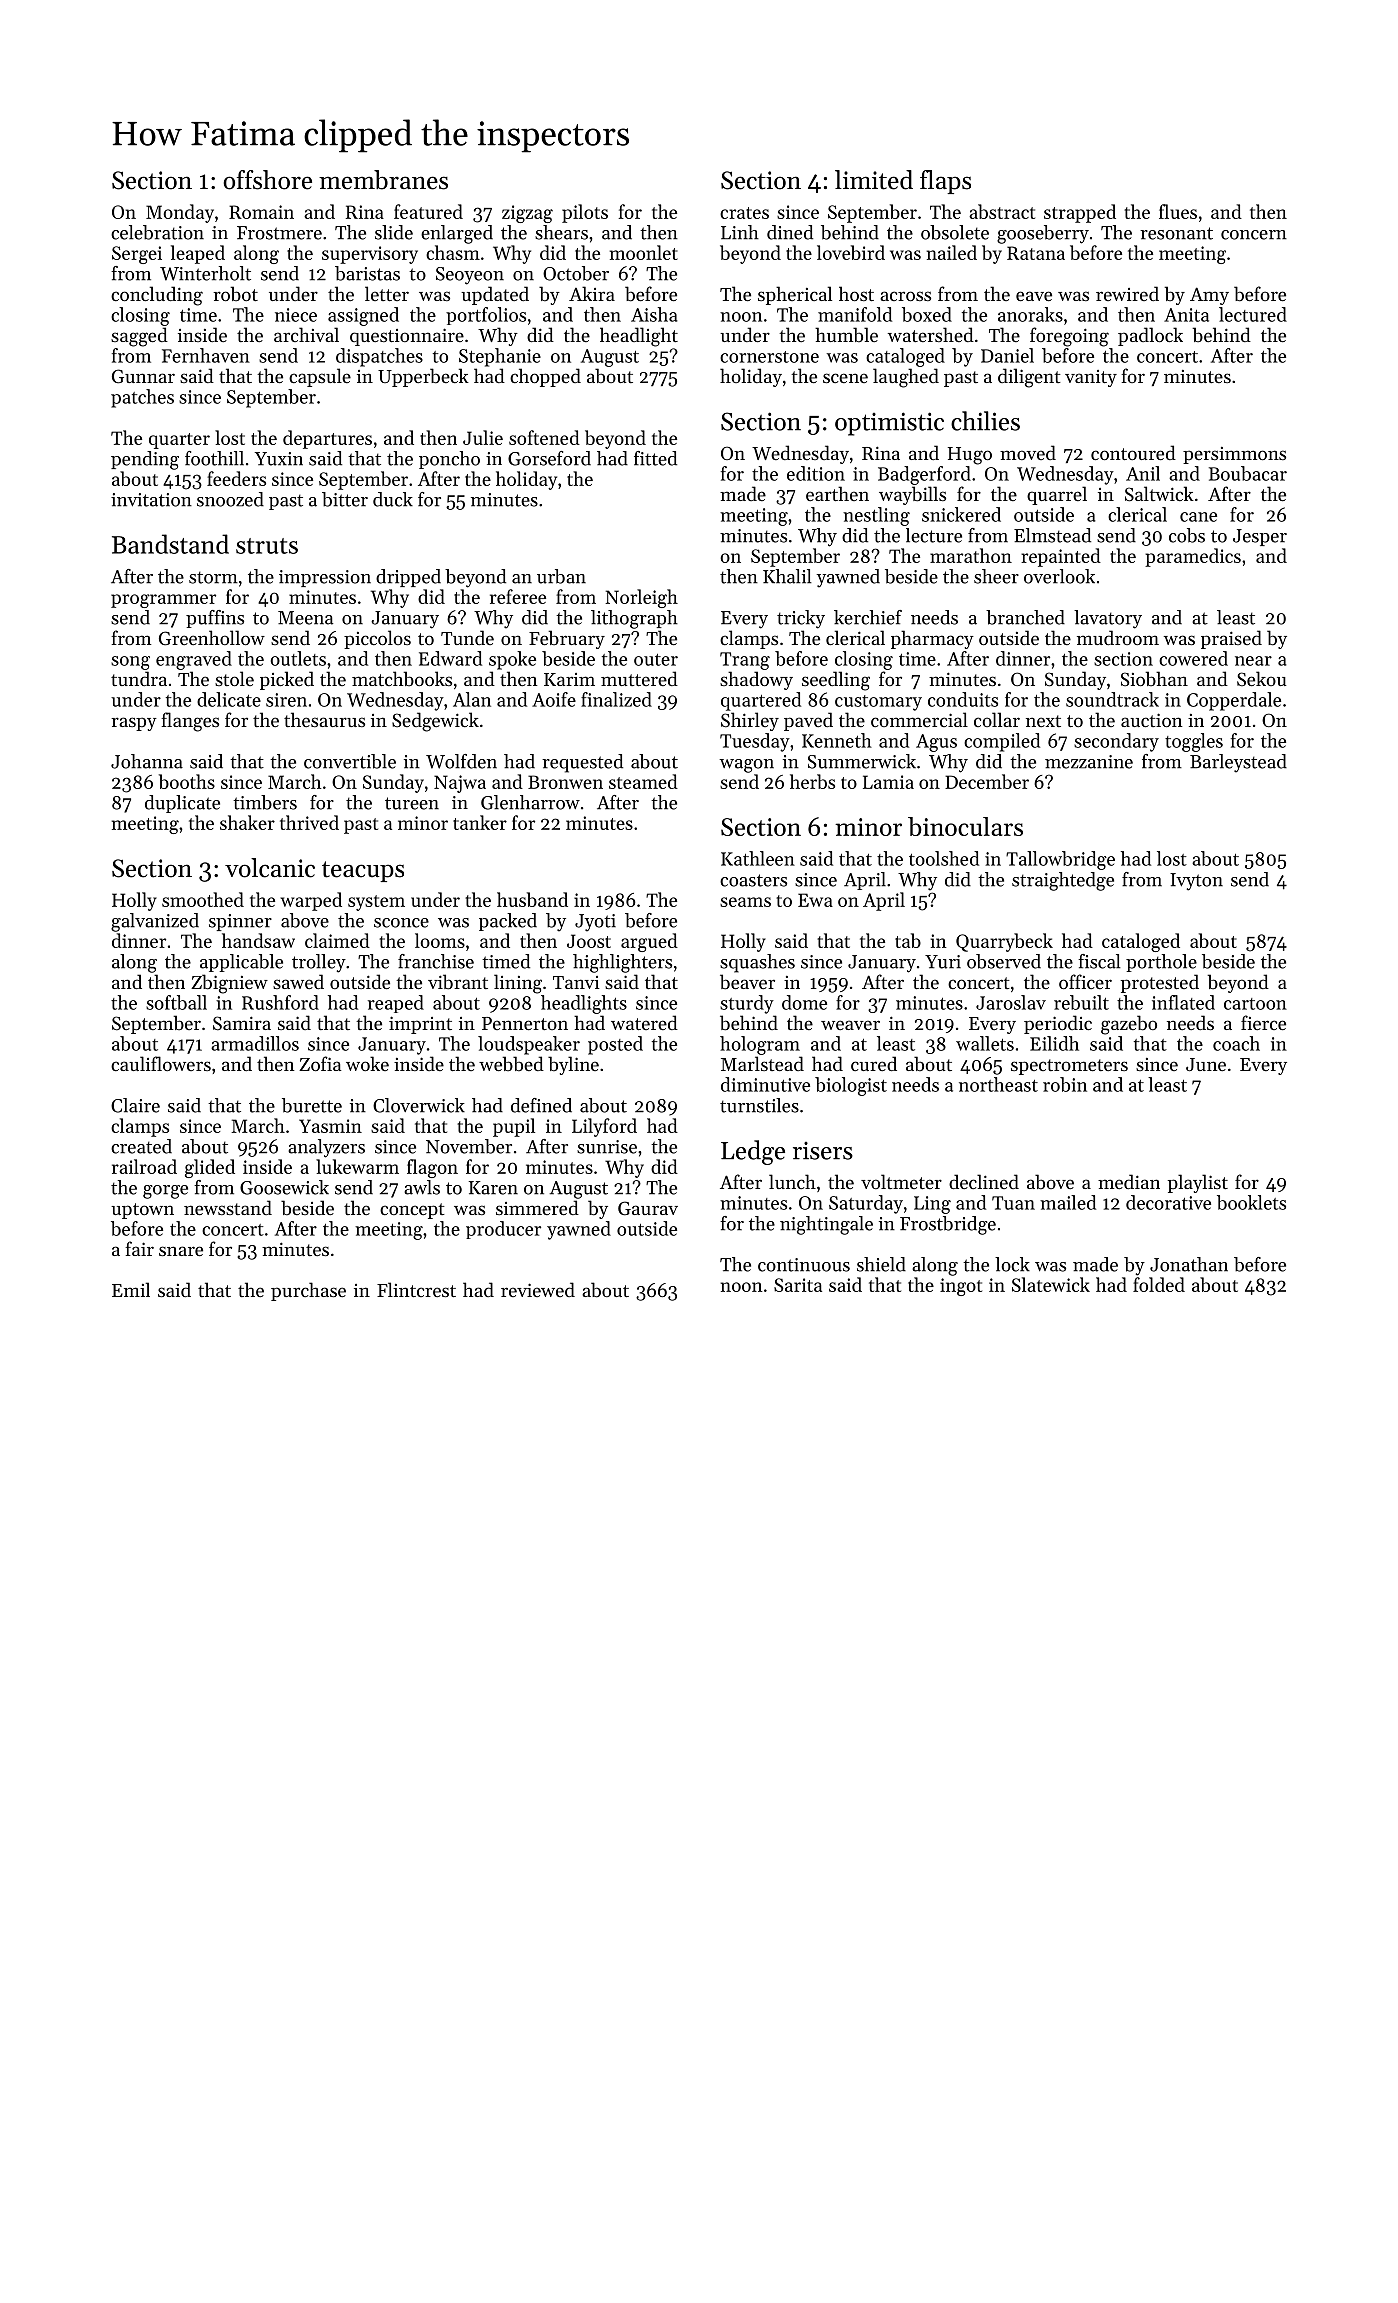 The height and width of the document is (2303, 1398). What do you see at coordinates (744, 213) in the document?
I see `crates` at bounding box center [744, 213].
